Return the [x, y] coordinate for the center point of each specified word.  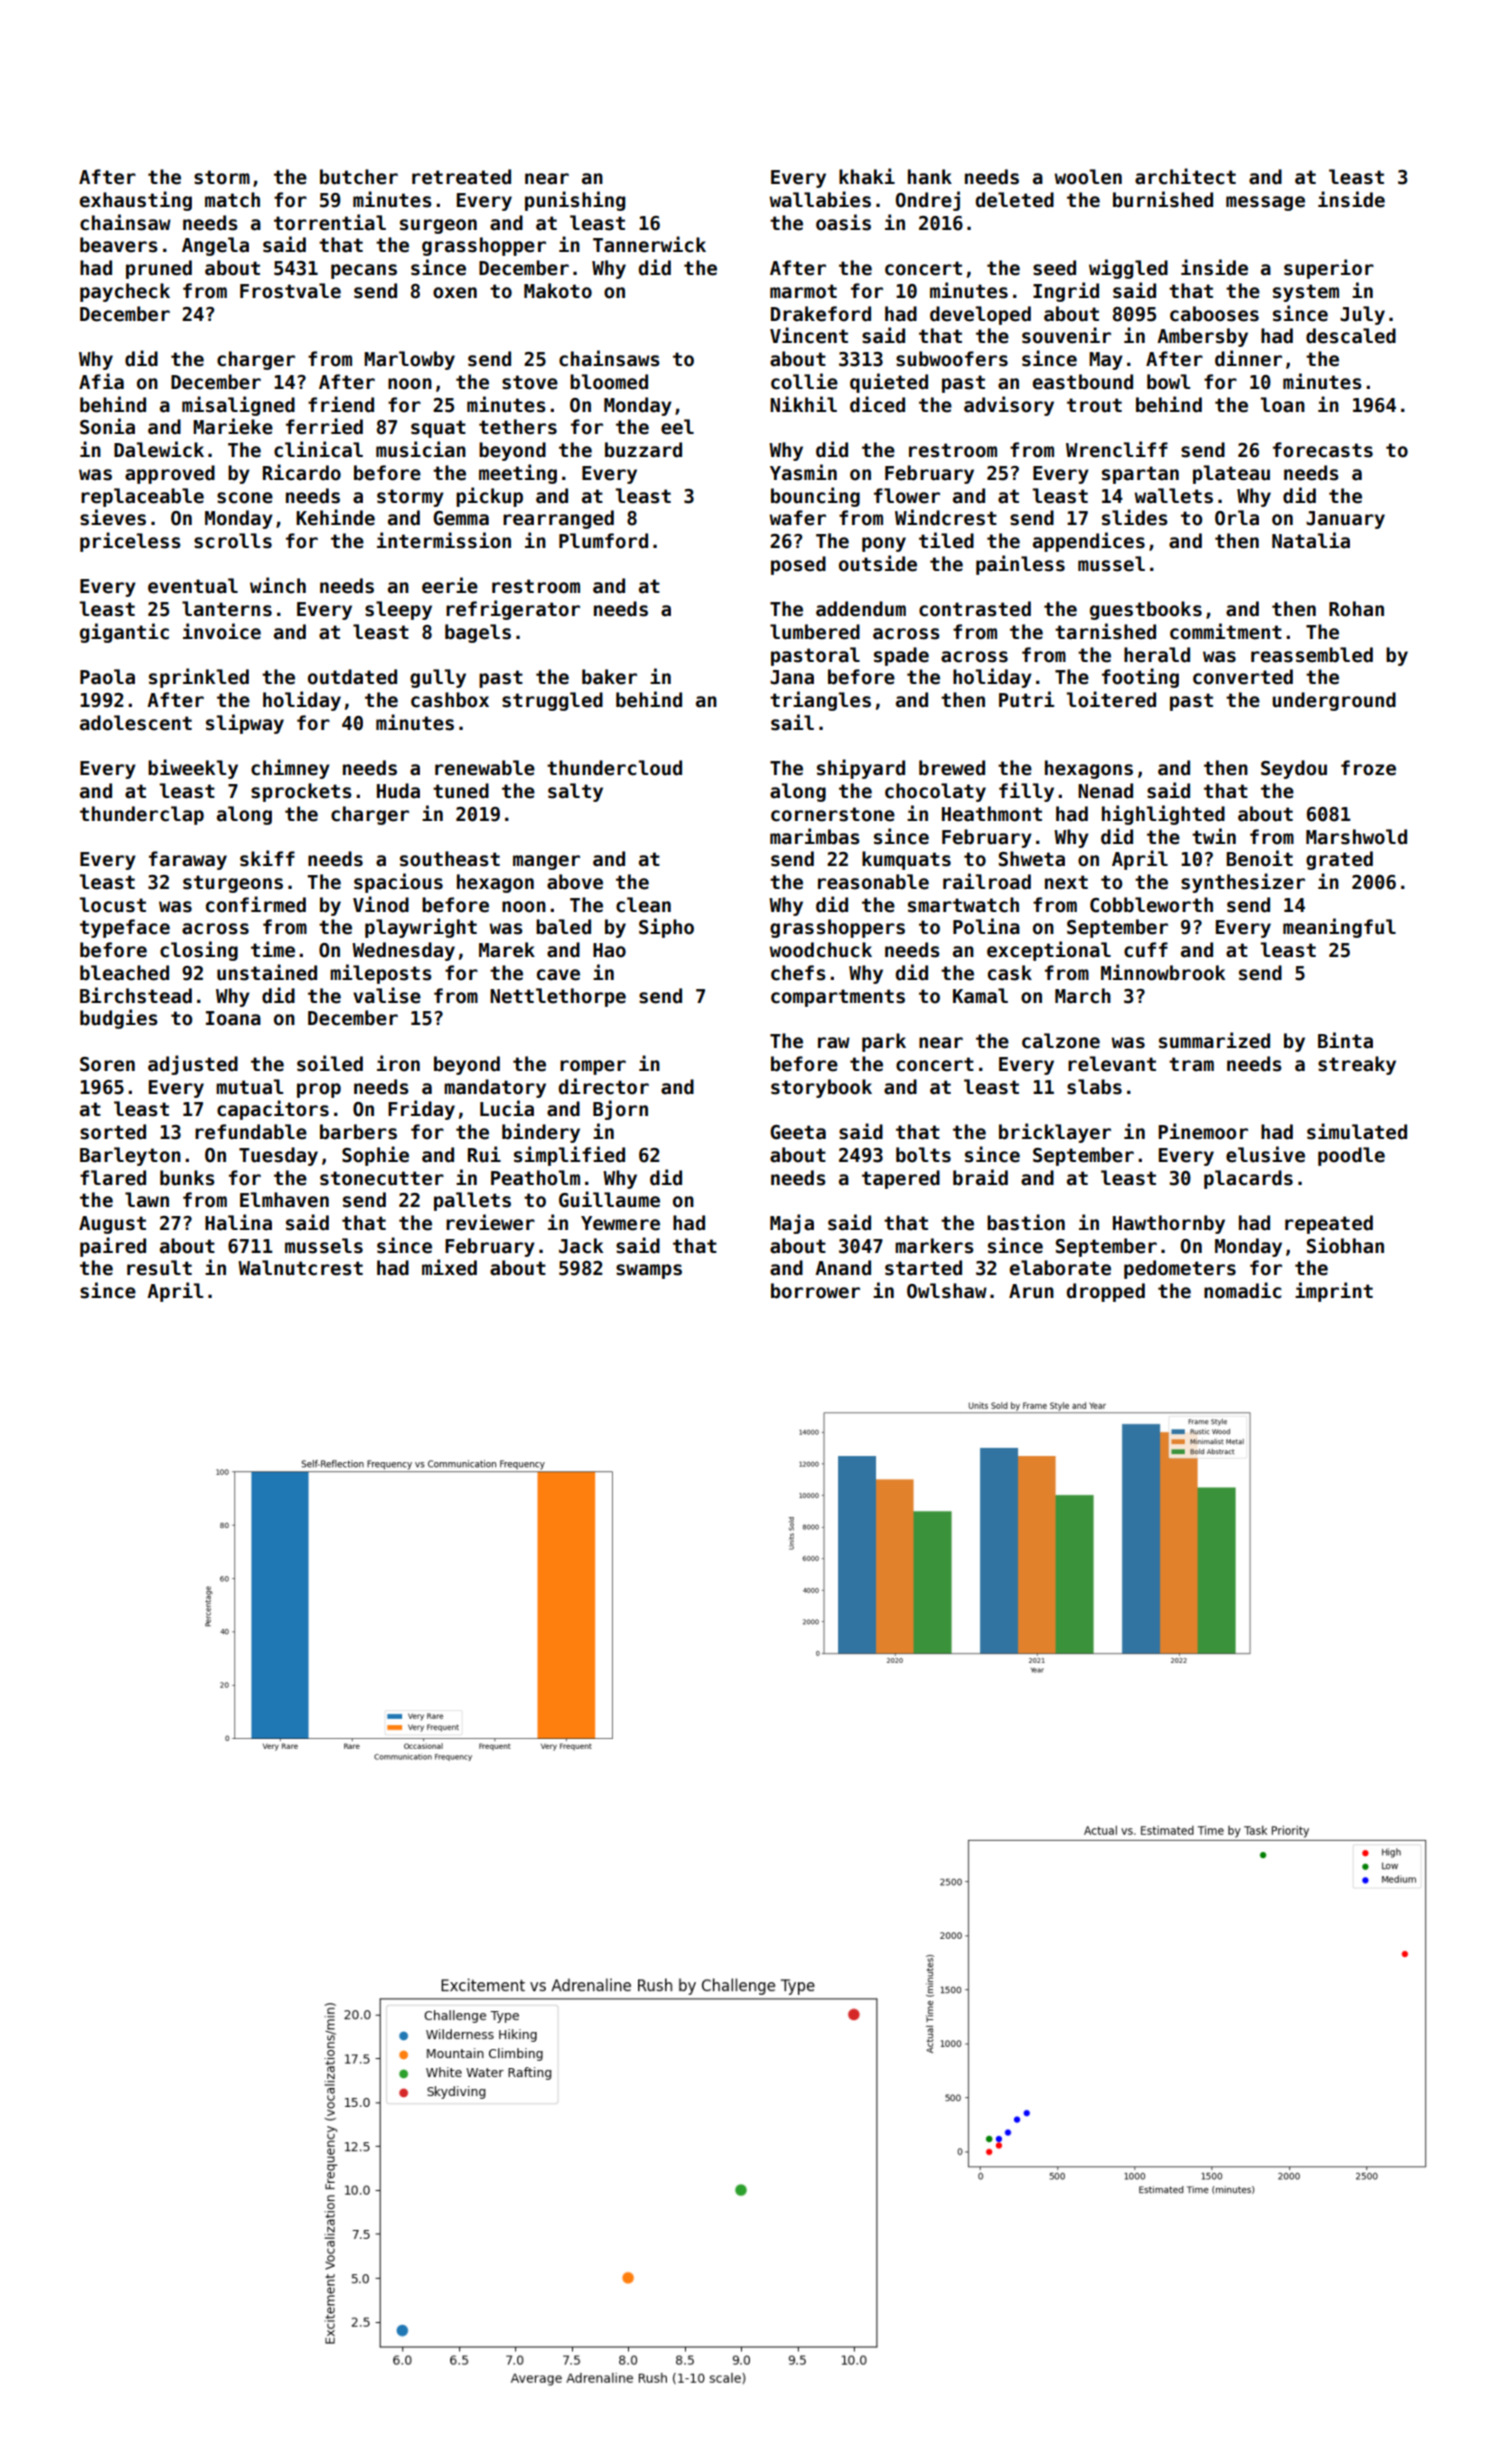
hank [930, 177]
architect [1185, 176]
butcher [359, 177]
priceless [130, 542]
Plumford [603, 541]
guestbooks [1146, 610]
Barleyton [130, 1156]
